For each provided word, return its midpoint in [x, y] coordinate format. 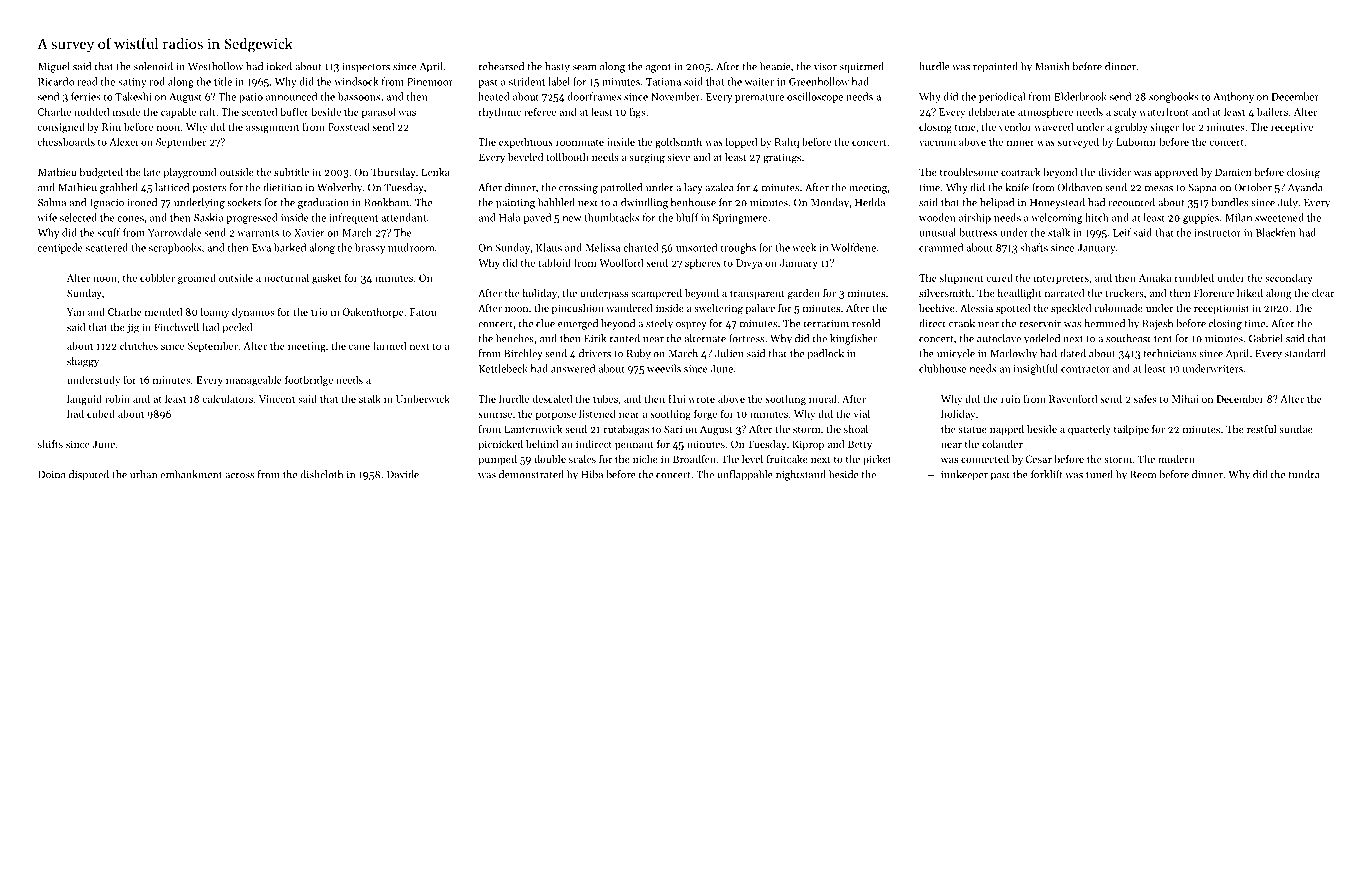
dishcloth [322, 474]
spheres [703, 263]
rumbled [1194, 277]
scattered [107, 247]
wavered [1053, 126]
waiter [759, 82]
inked [279, 66]
